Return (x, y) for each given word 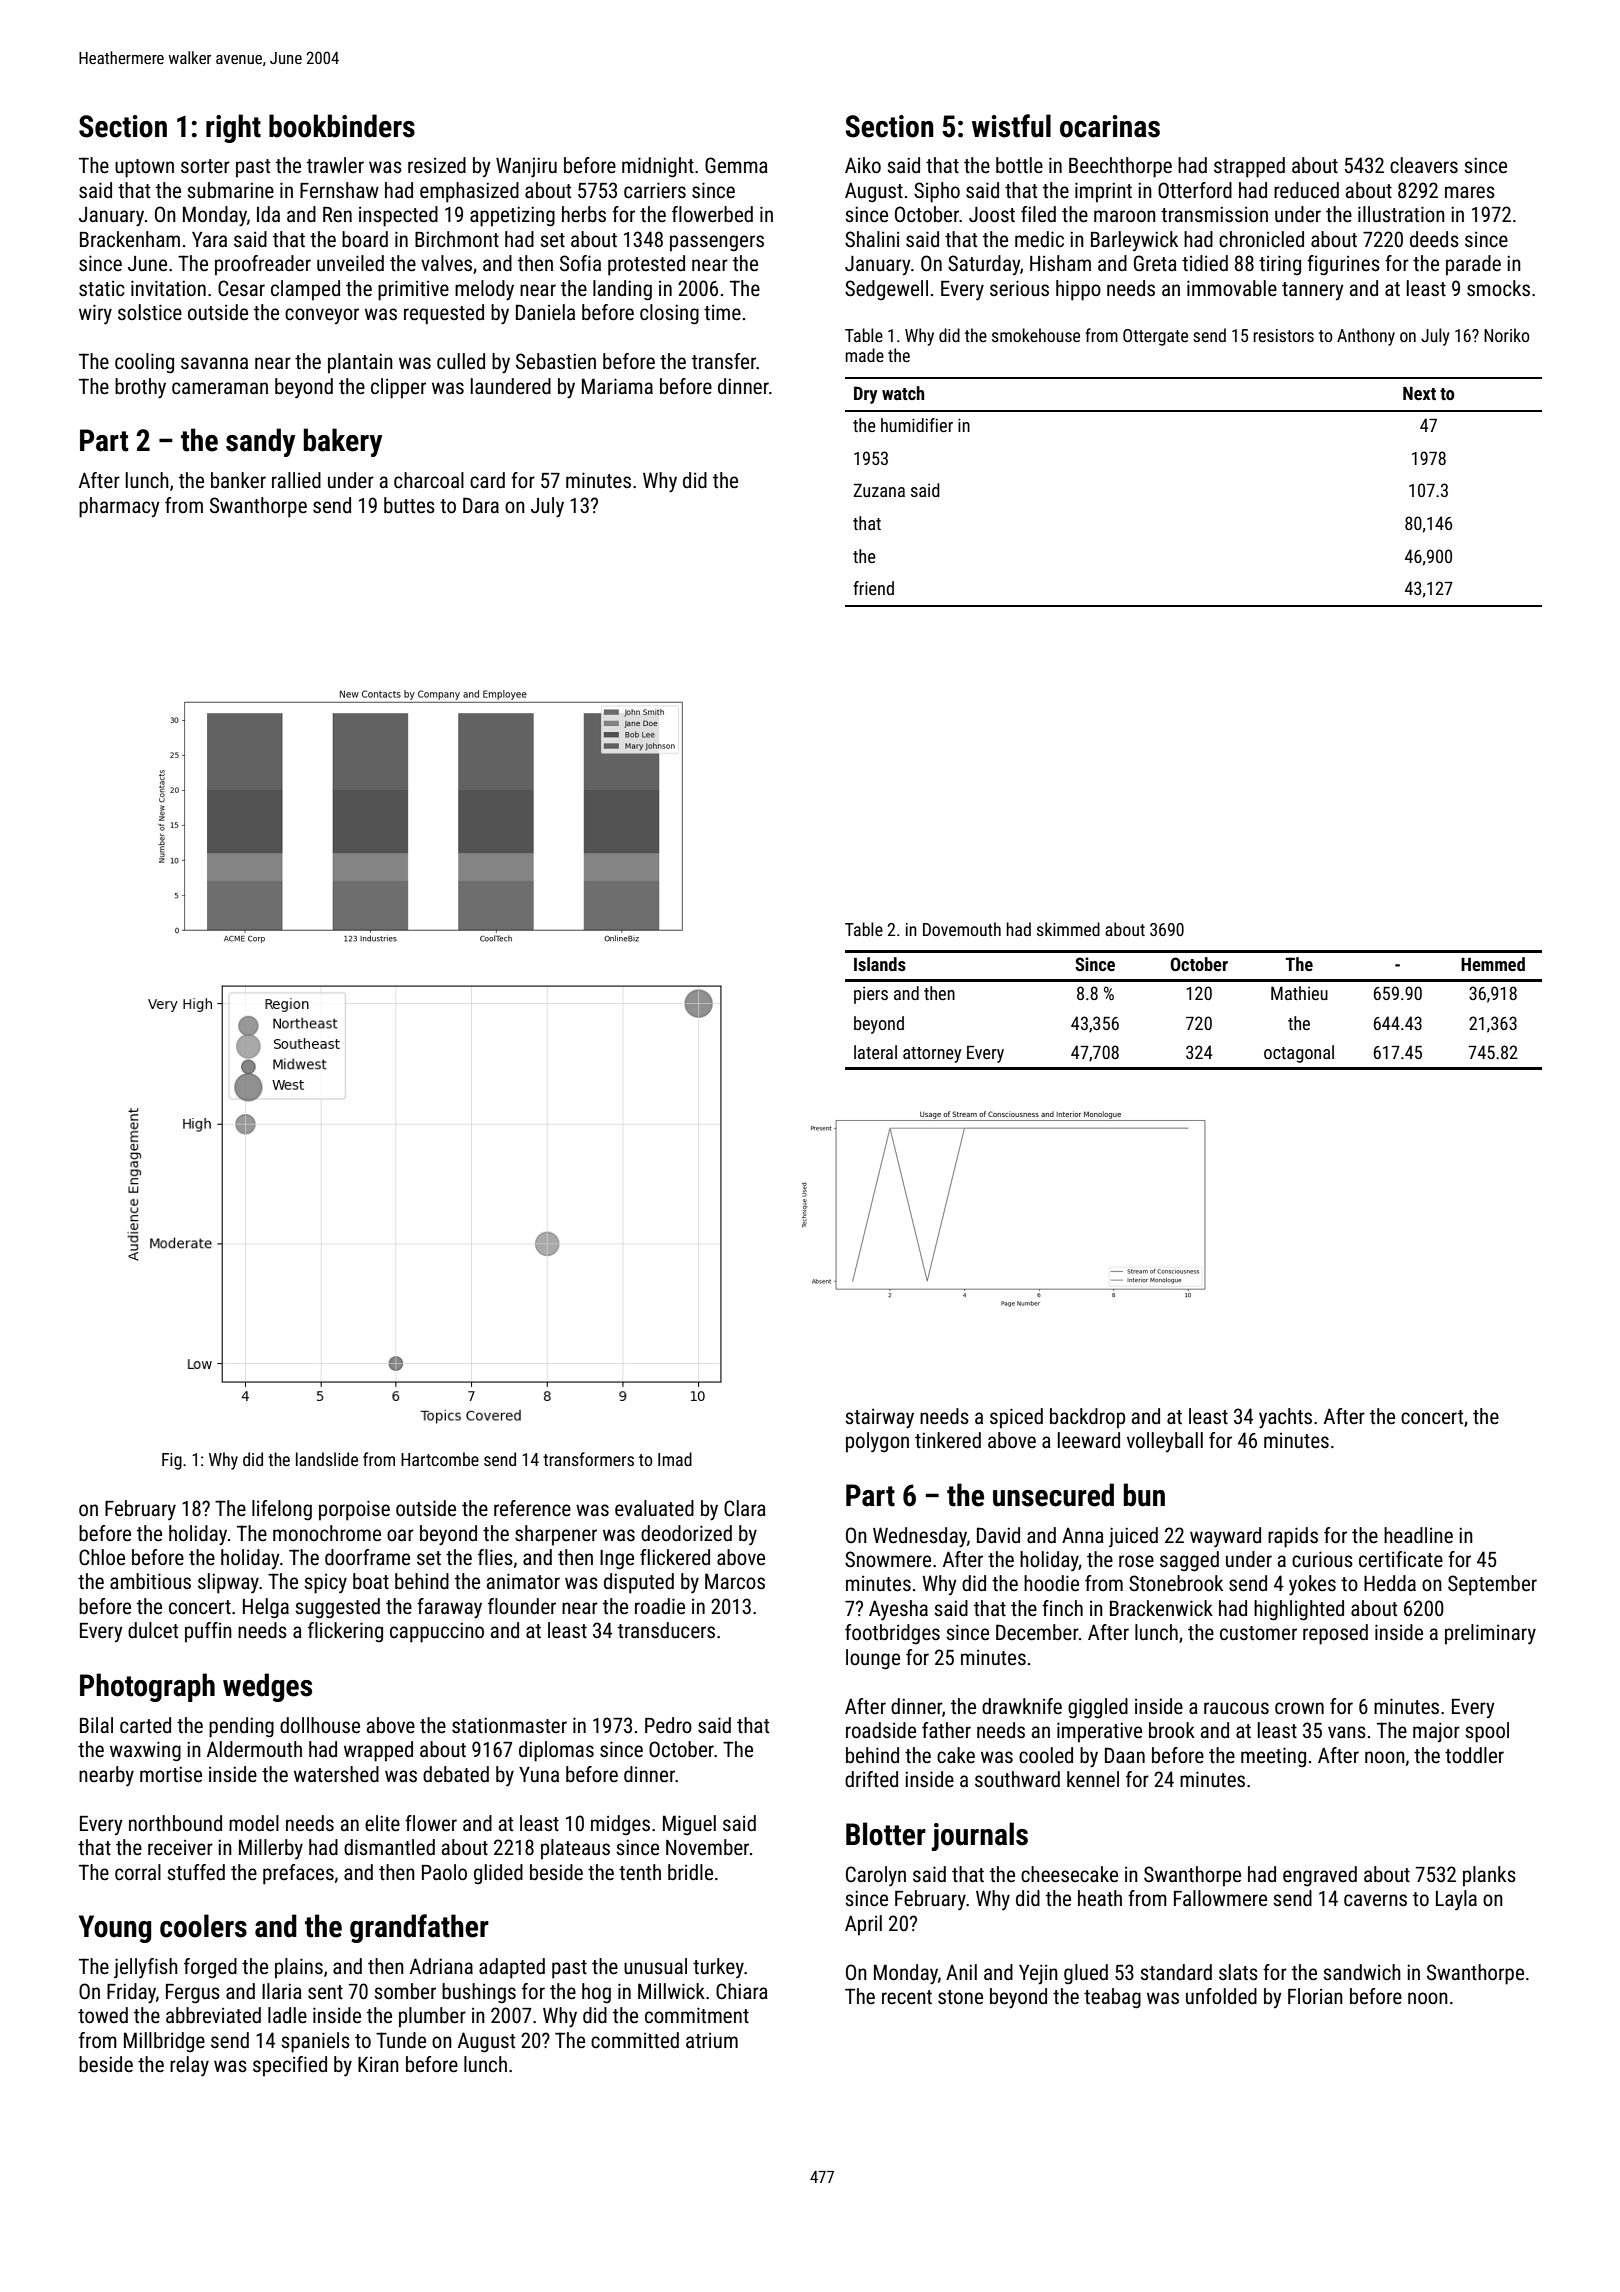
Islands (880, 964)
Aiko (863, 165)
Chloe (102, 1557)
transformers (588, 1459)
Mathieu (1299, 993)
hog (596, 1993)
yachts (1285, 1418)
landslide (327, 1459)
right (233, 128)
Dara (481, 505)
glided (498, 1874)
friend (873, 588)
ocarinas (1110, 126)
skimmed (1068, 929)
